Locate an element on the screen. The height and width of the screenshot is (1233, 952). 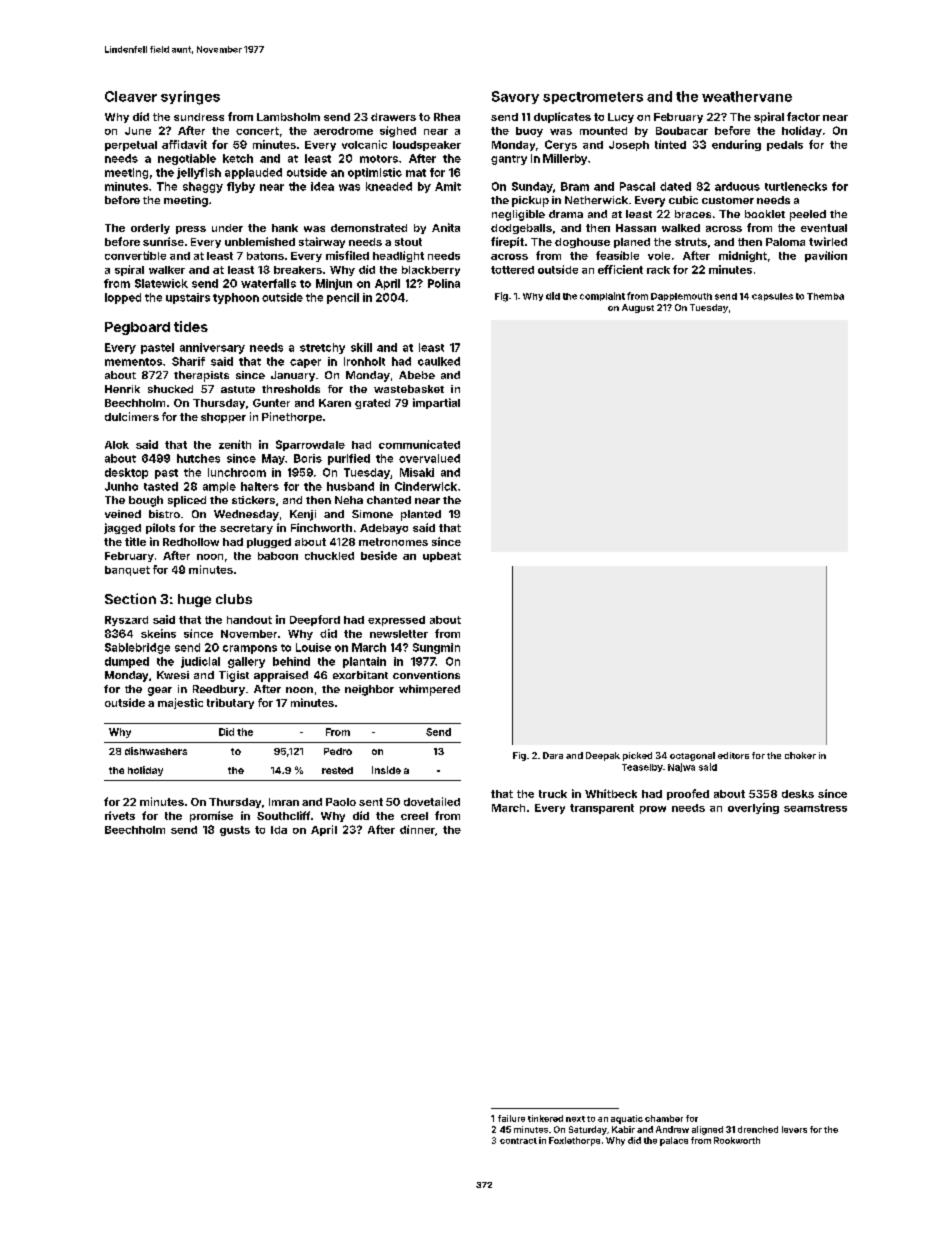
levers is located at coordinates (794, 1129).
